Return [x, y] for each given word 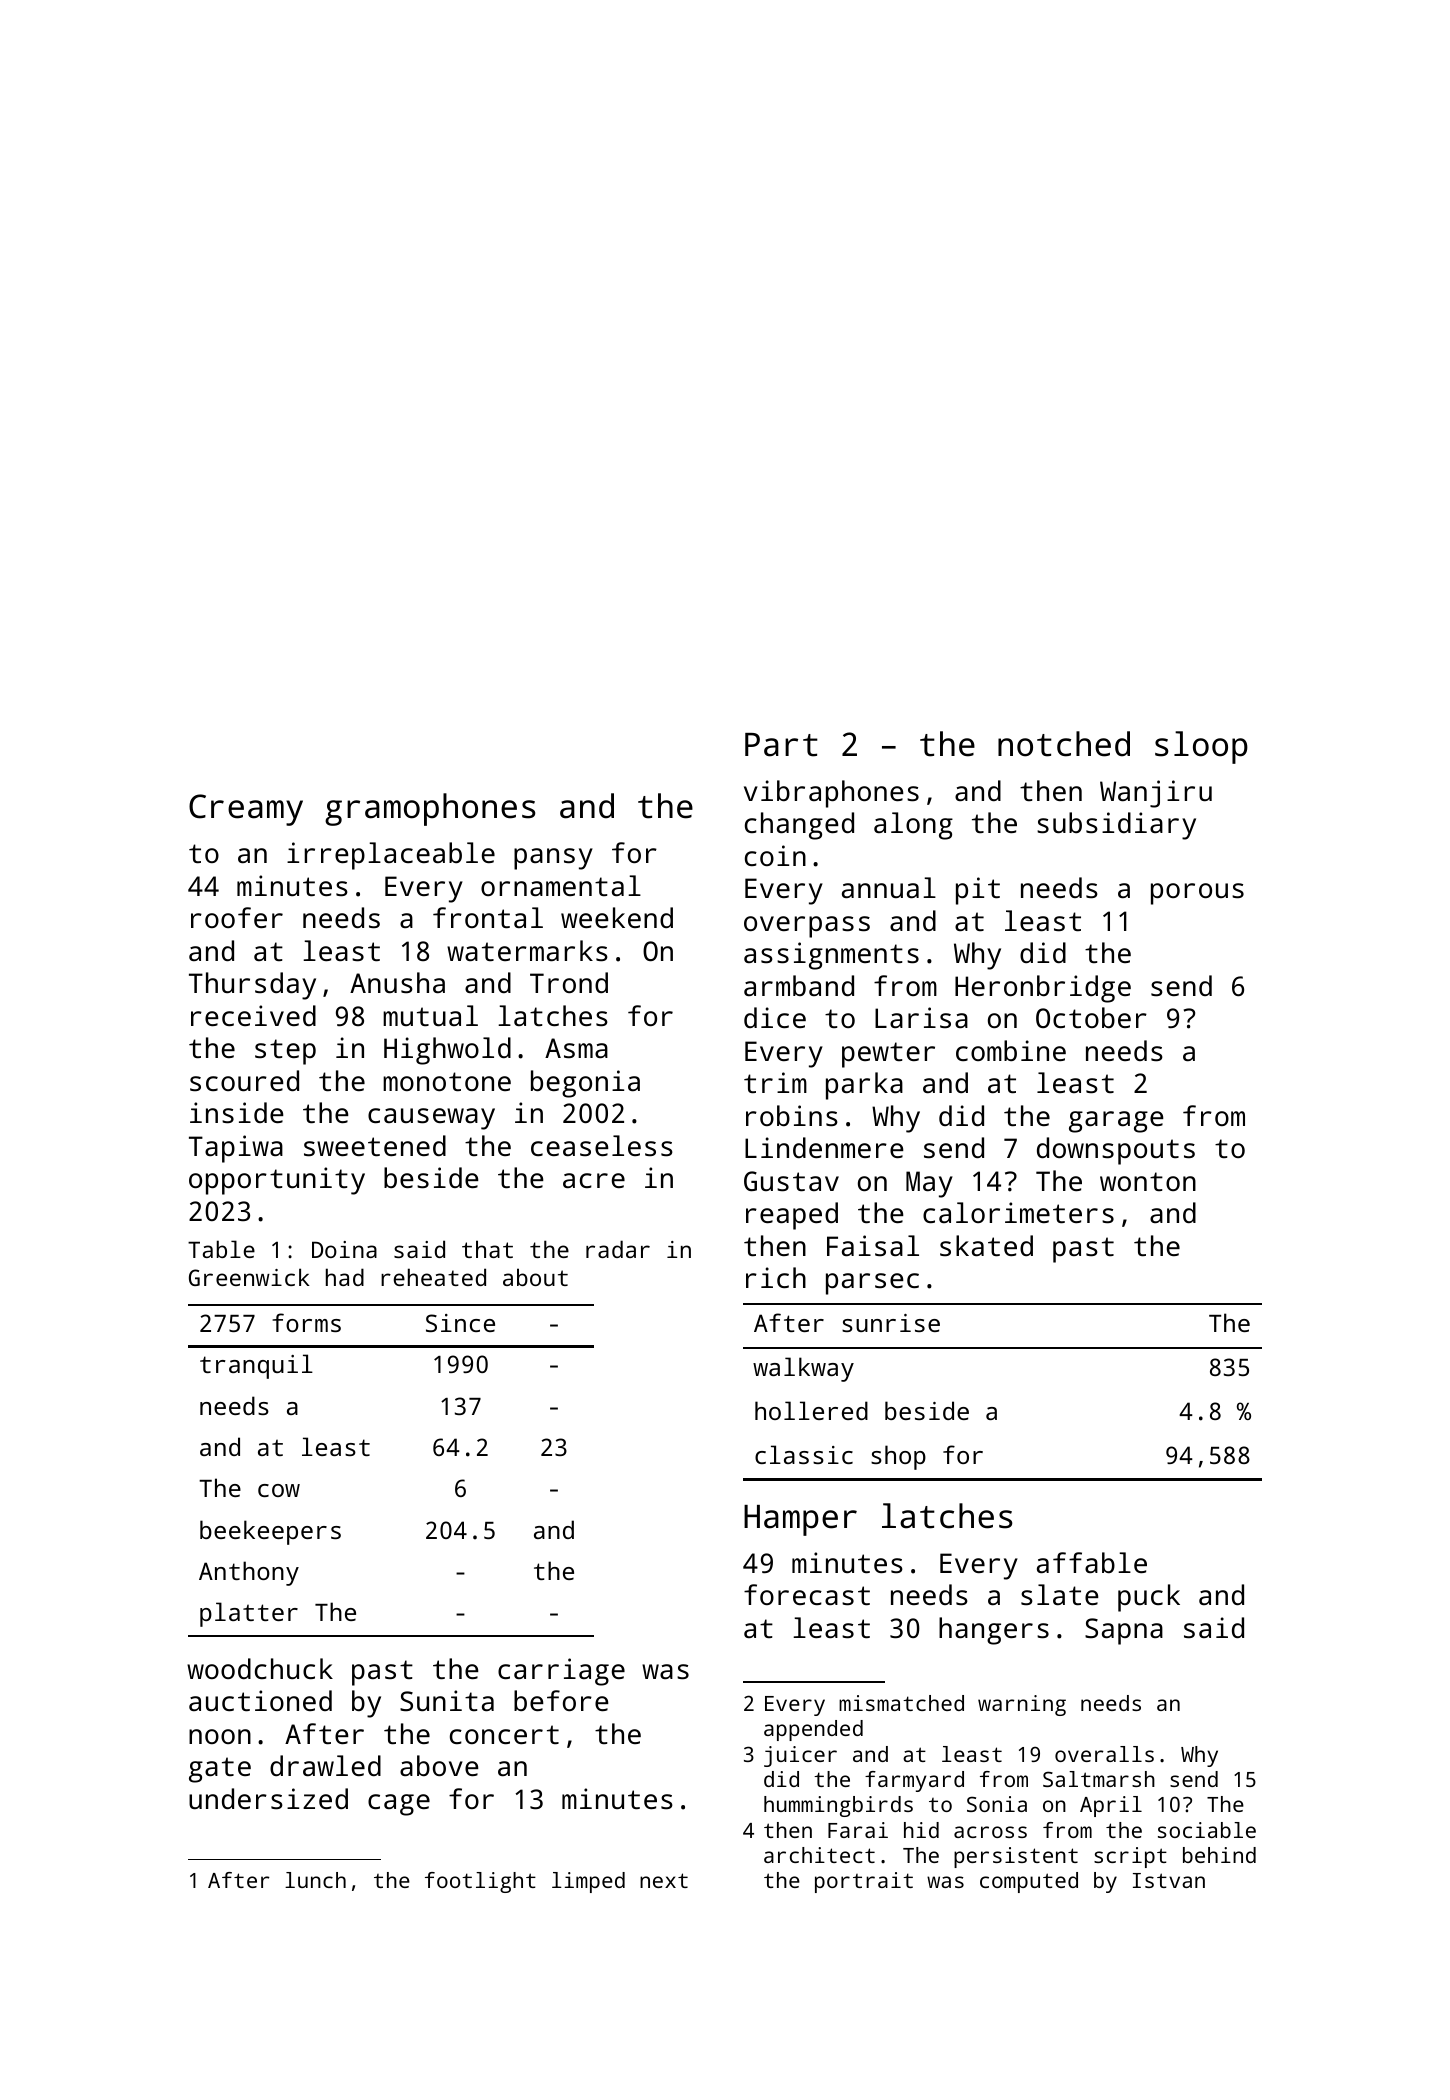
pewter [888, 1055]
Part [781, 745]
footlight [480, 1882]
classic [804, 1454]
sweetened [375, 1146]
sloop [1201, 747]
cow [279, 1490]
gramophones [430, 809]
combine [1011, 1050]
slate [1060, 1595]
